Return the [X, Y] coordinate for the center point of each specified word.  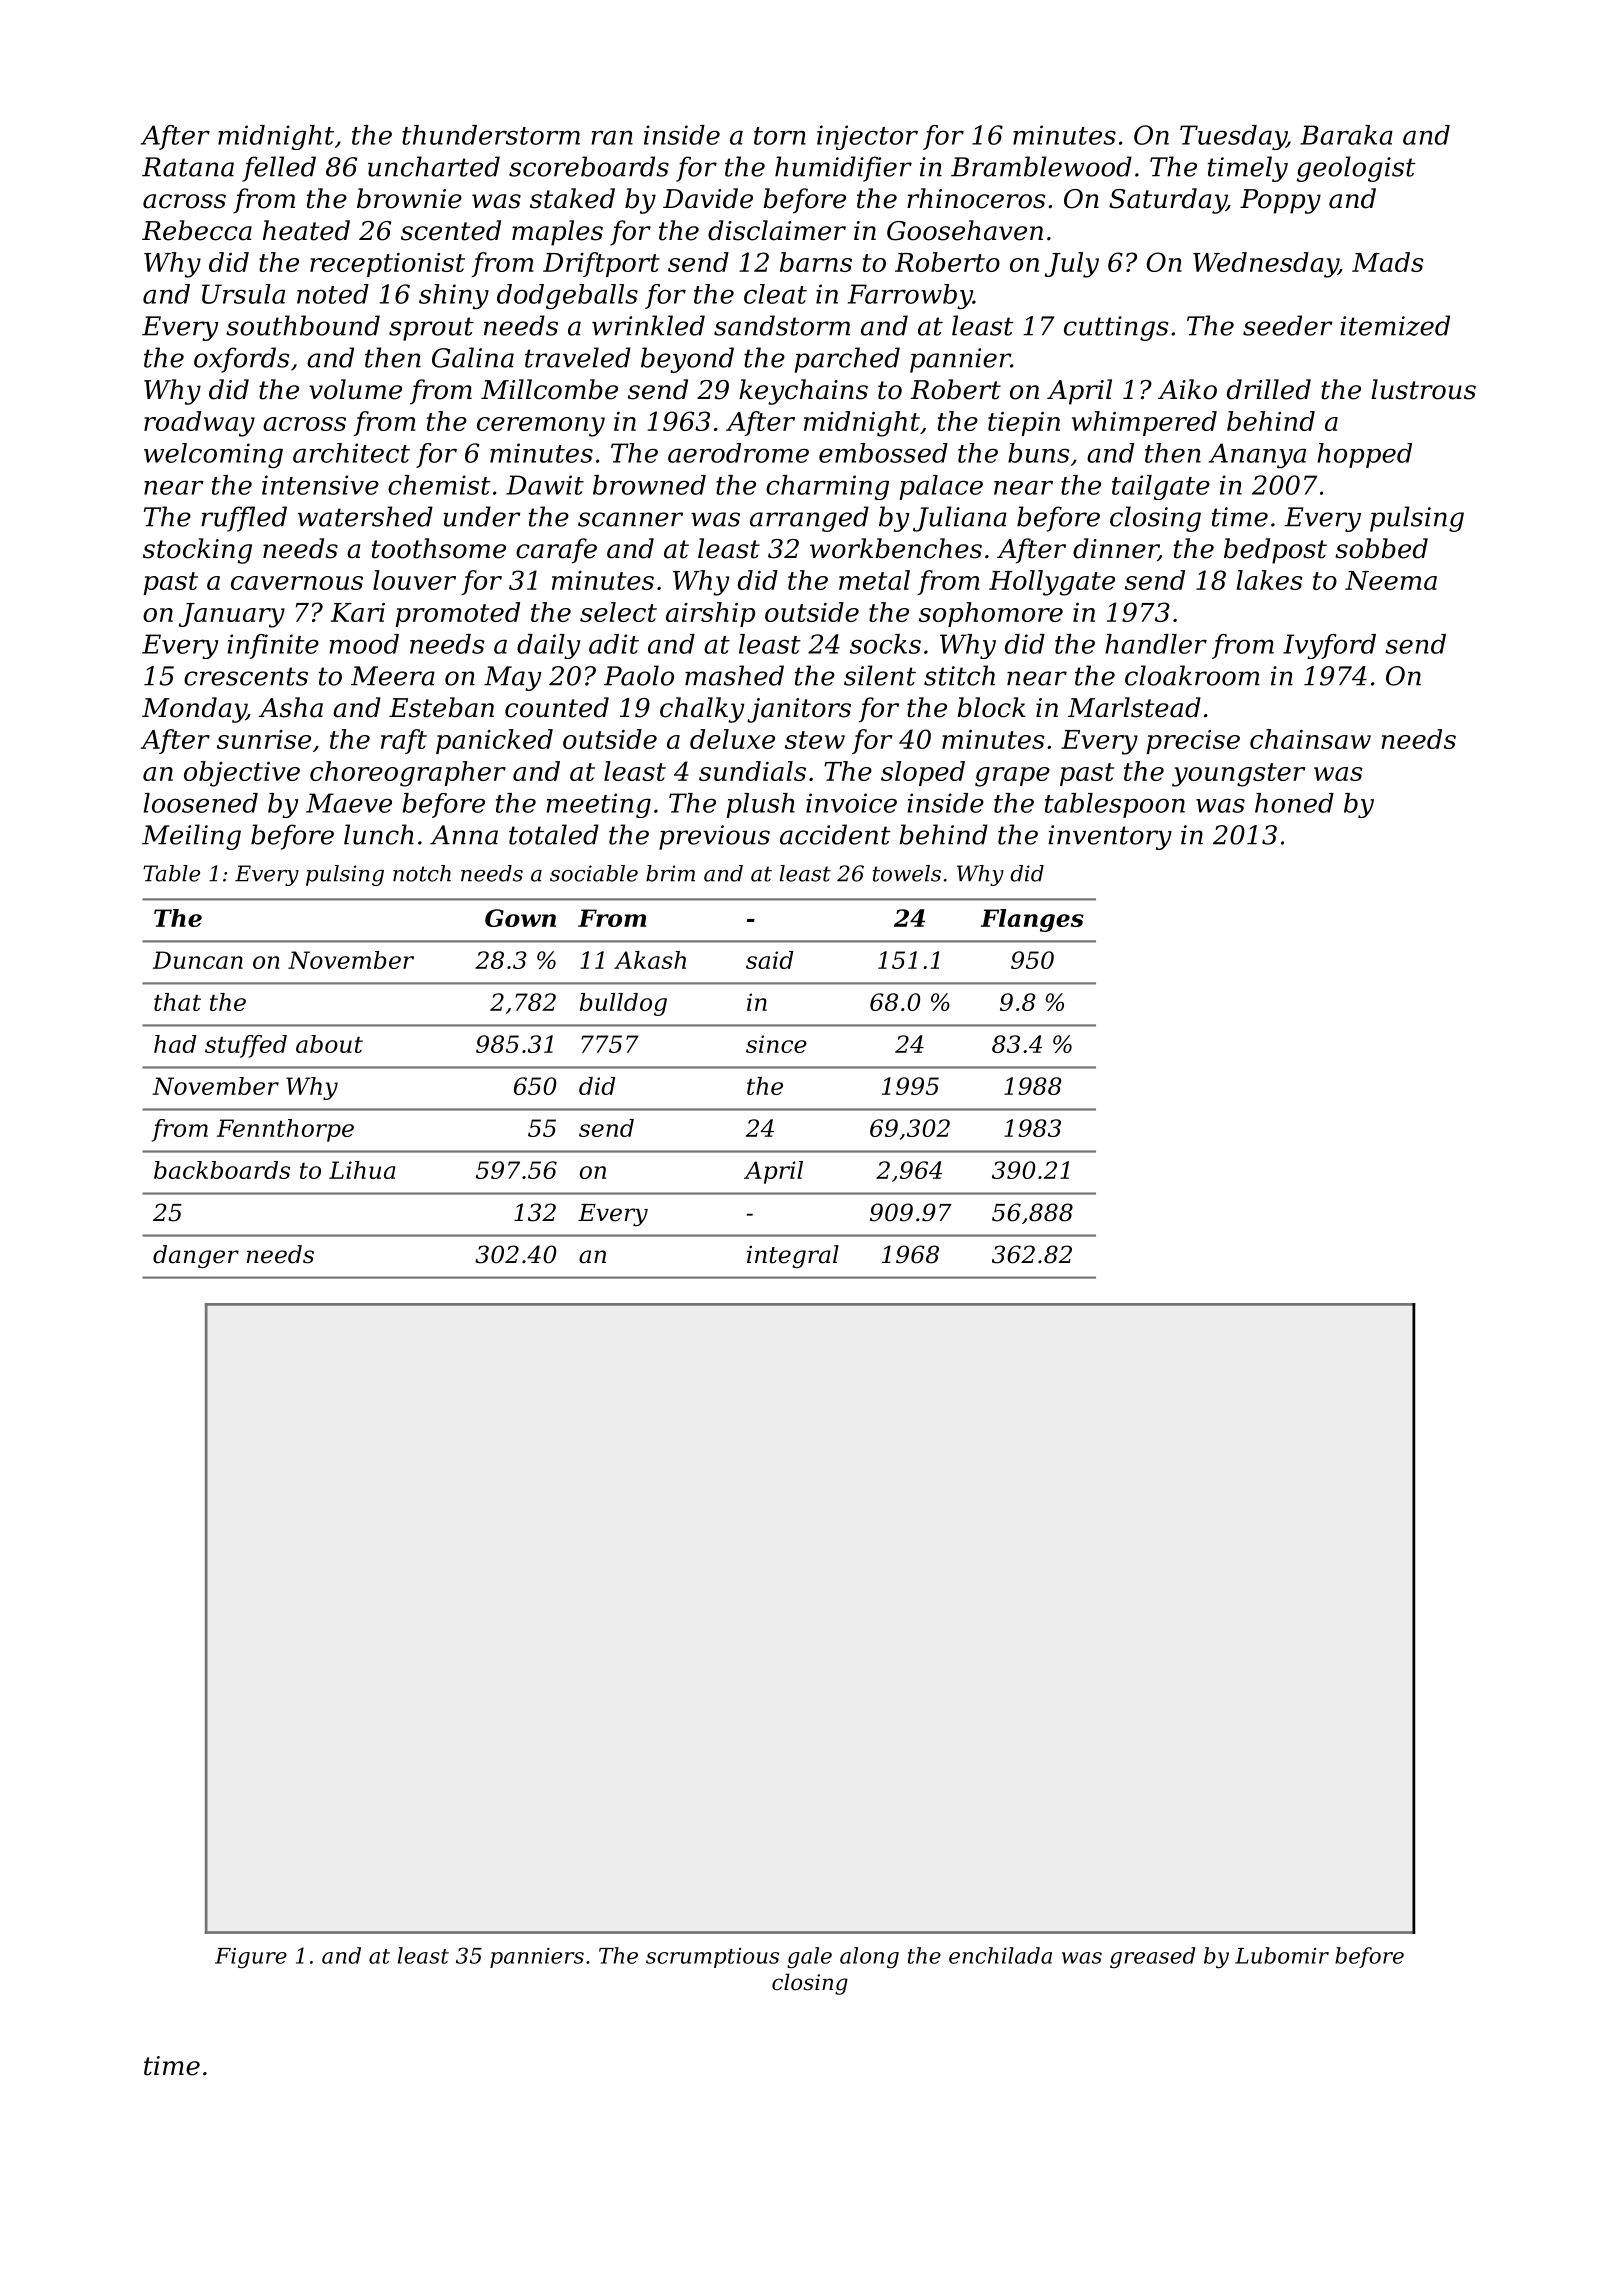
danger [196, 1256]
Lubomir [1282, 1955]
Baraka [1346, 135]
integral [793, 1256]
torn [780, 136]
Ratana [188, 167]
